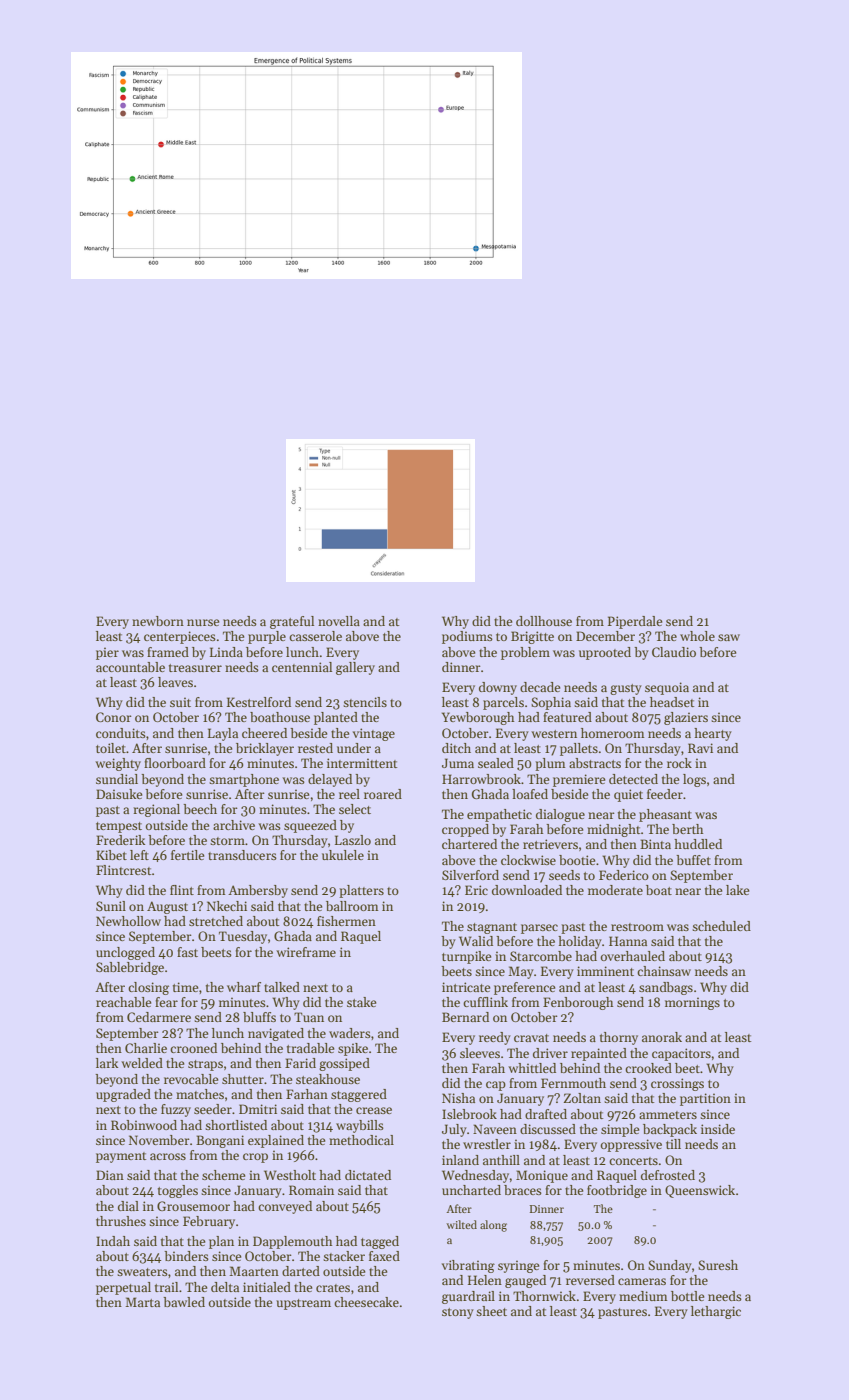 The height and width of the page is (1400, 849). Describe the element at coordinates (633, 1161) in the page. I see `concerts` at that location.
